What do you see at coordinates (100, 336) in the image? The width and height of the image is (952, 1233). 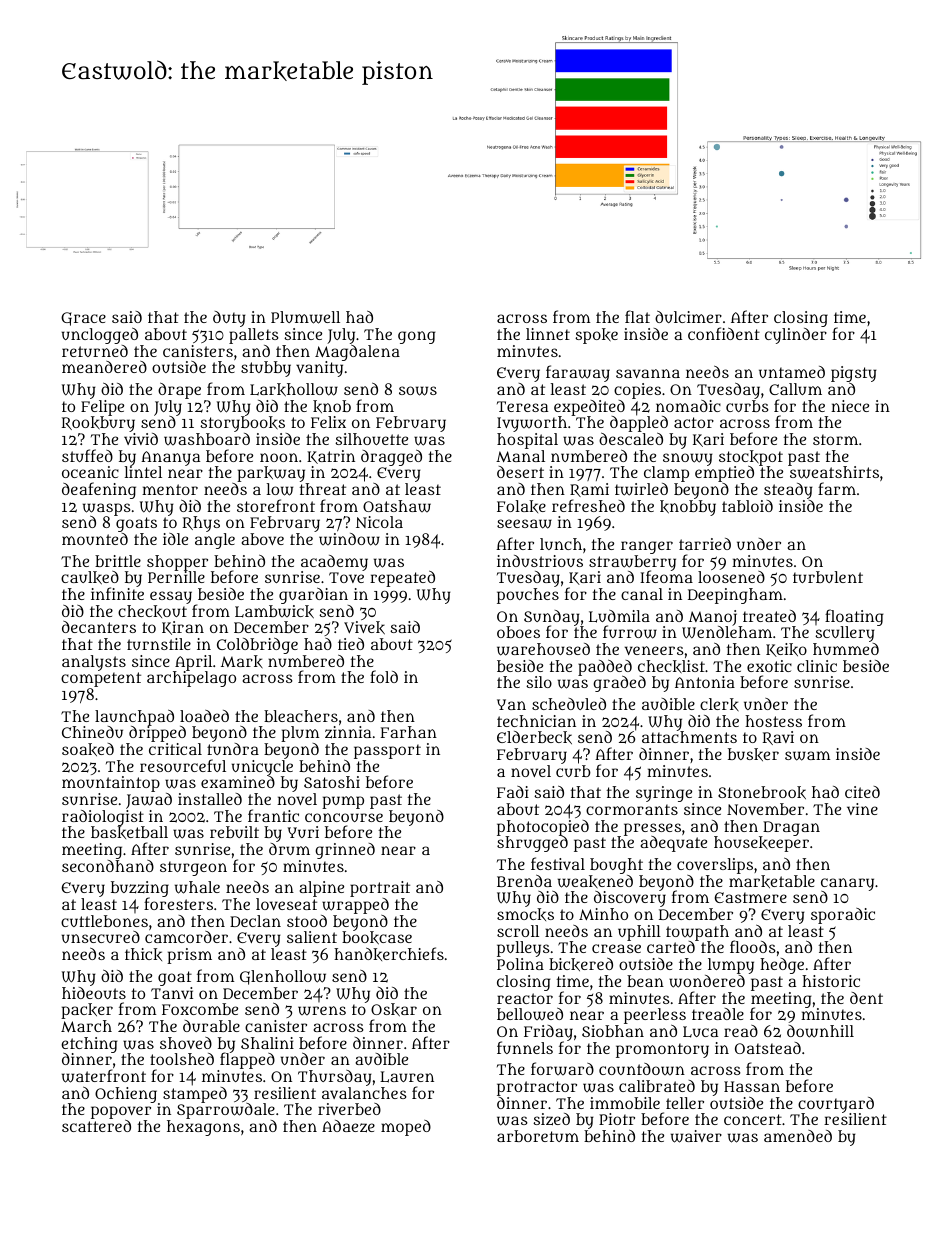 I see `unclogged` at bounding box center [100, 336].
